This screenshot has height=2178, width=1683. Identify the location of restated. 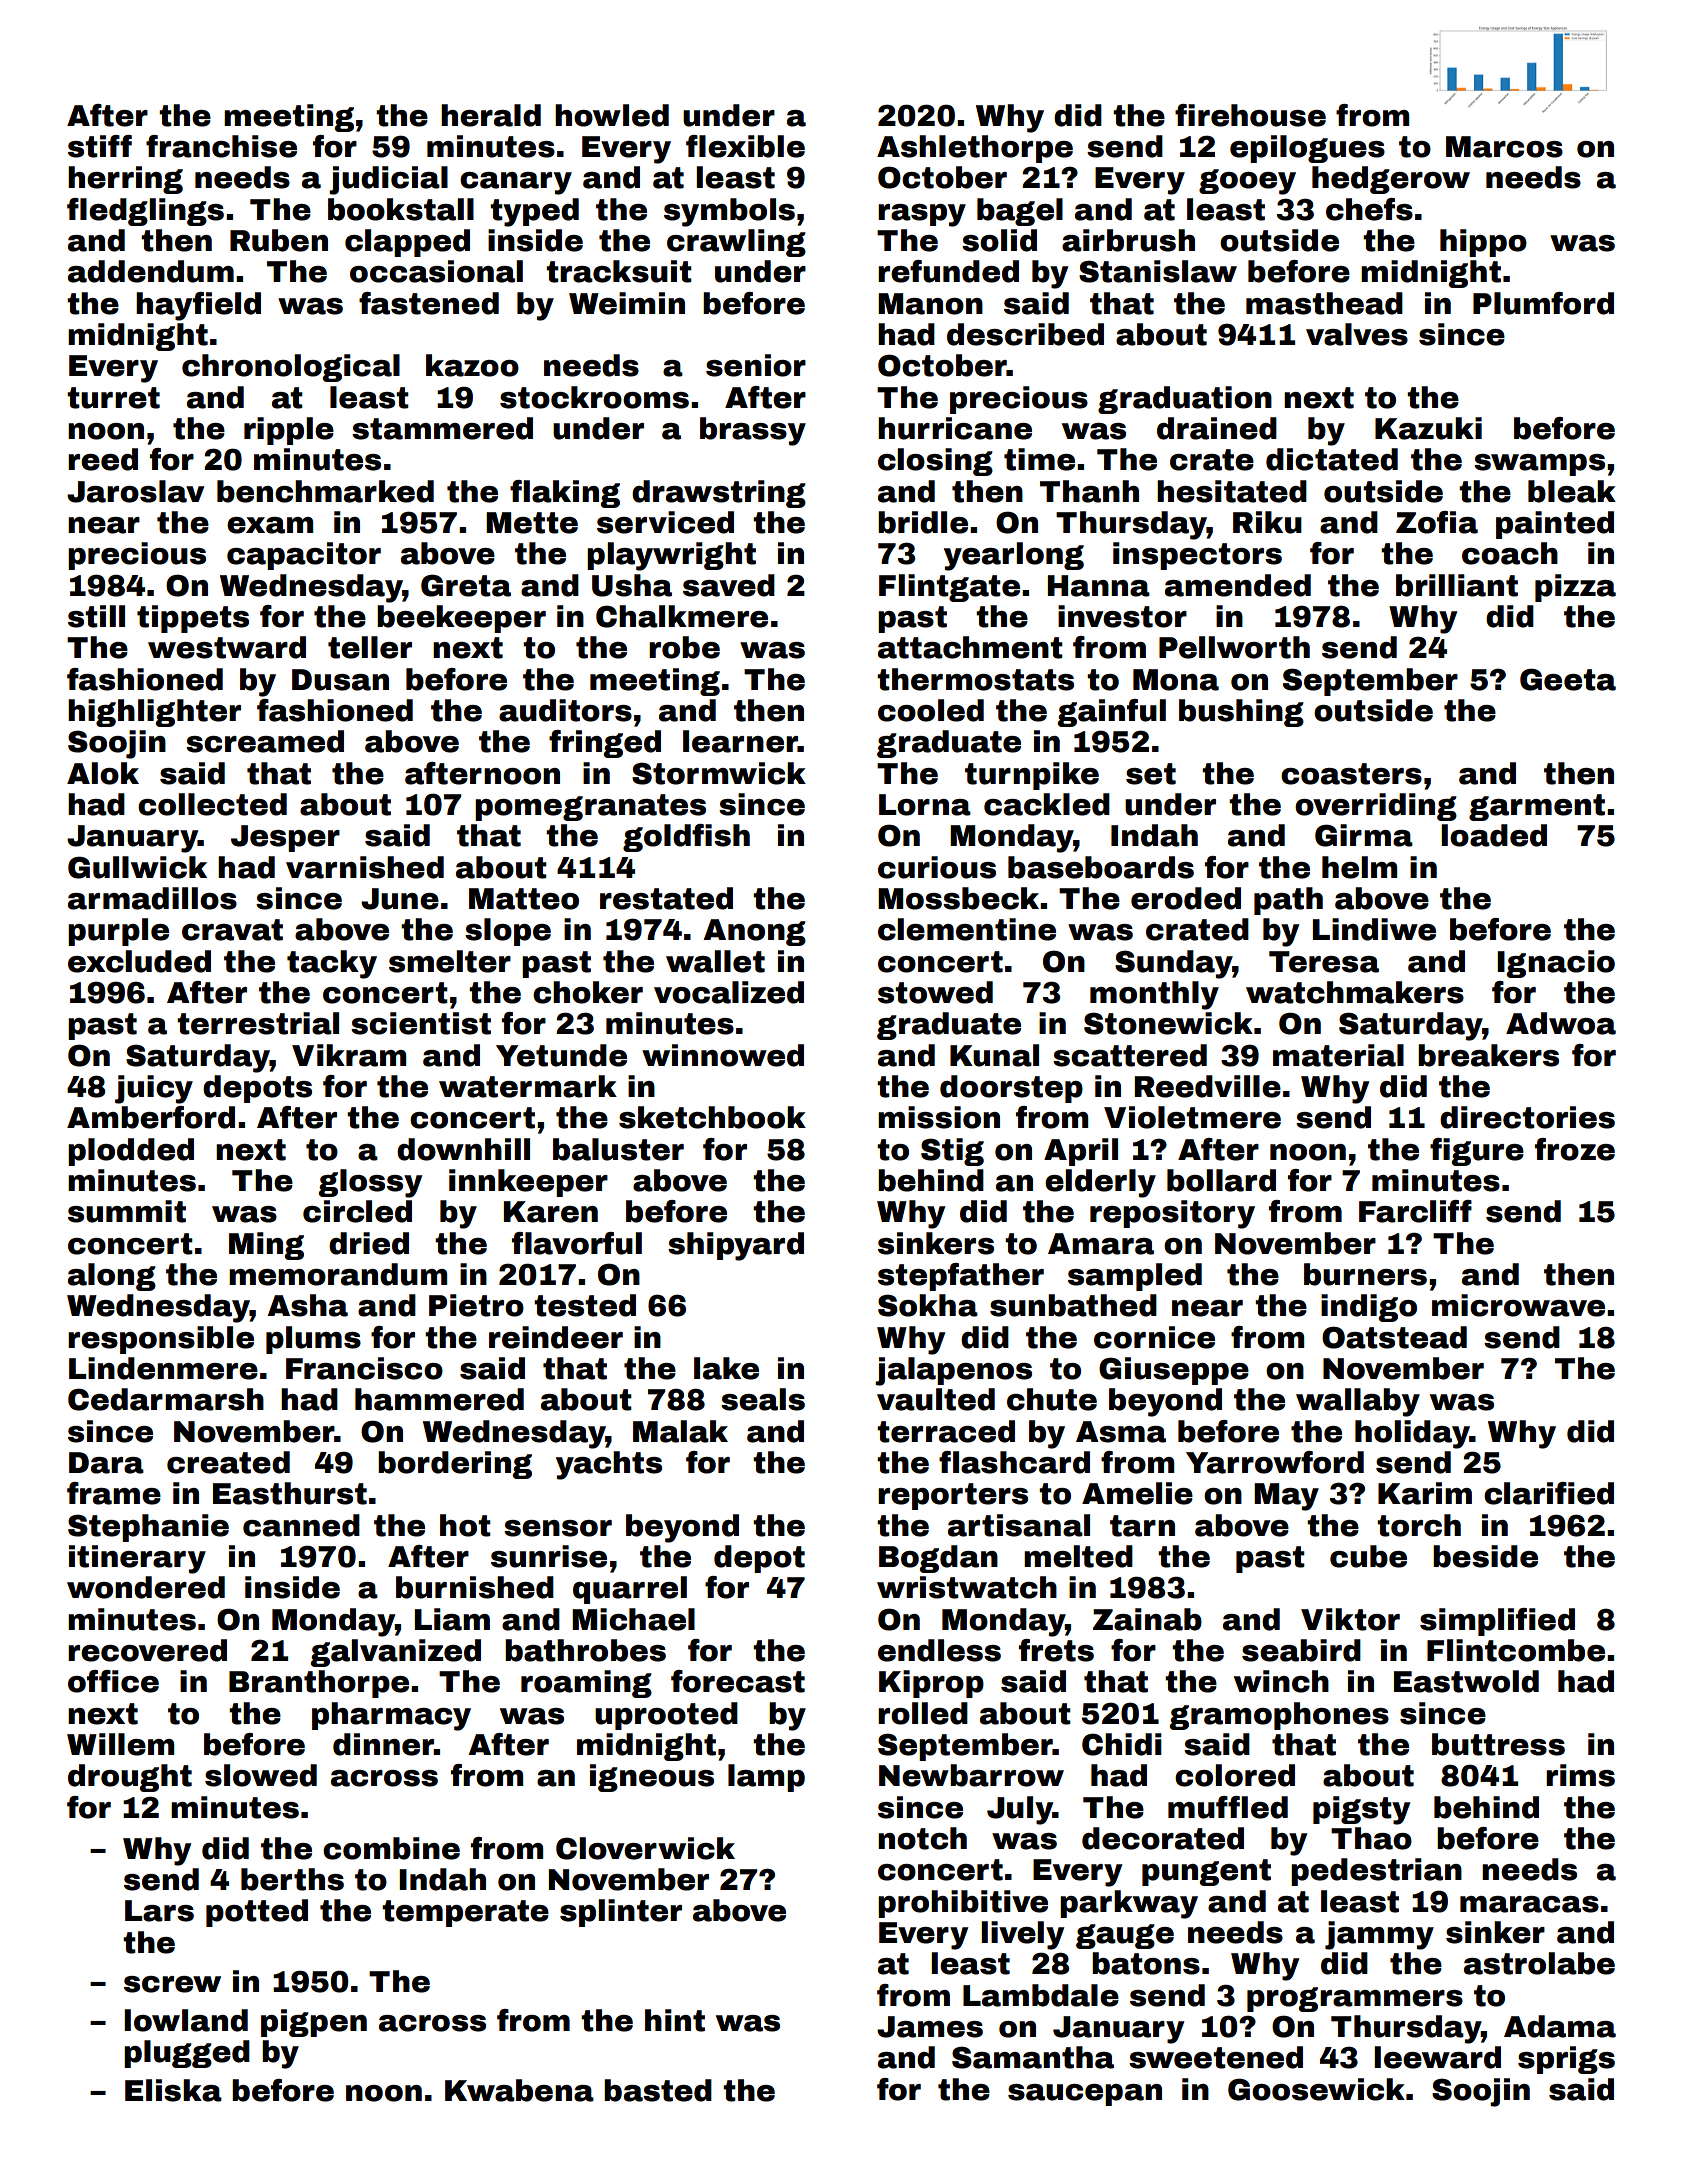
(666, 898).
